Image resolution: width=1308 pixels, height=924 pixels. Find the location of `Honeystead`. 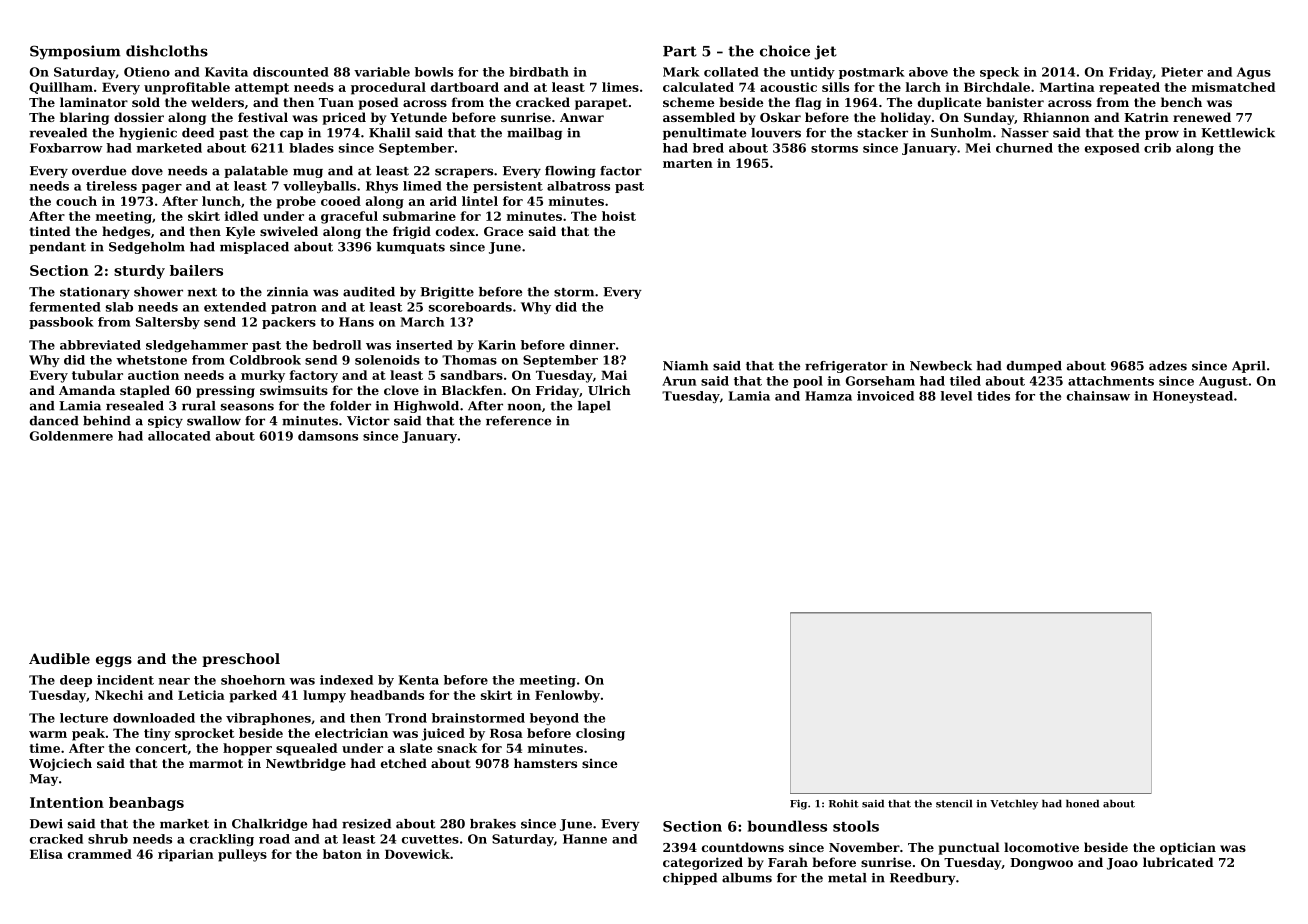

Honeystead is located at coordinates (1193, 397).
